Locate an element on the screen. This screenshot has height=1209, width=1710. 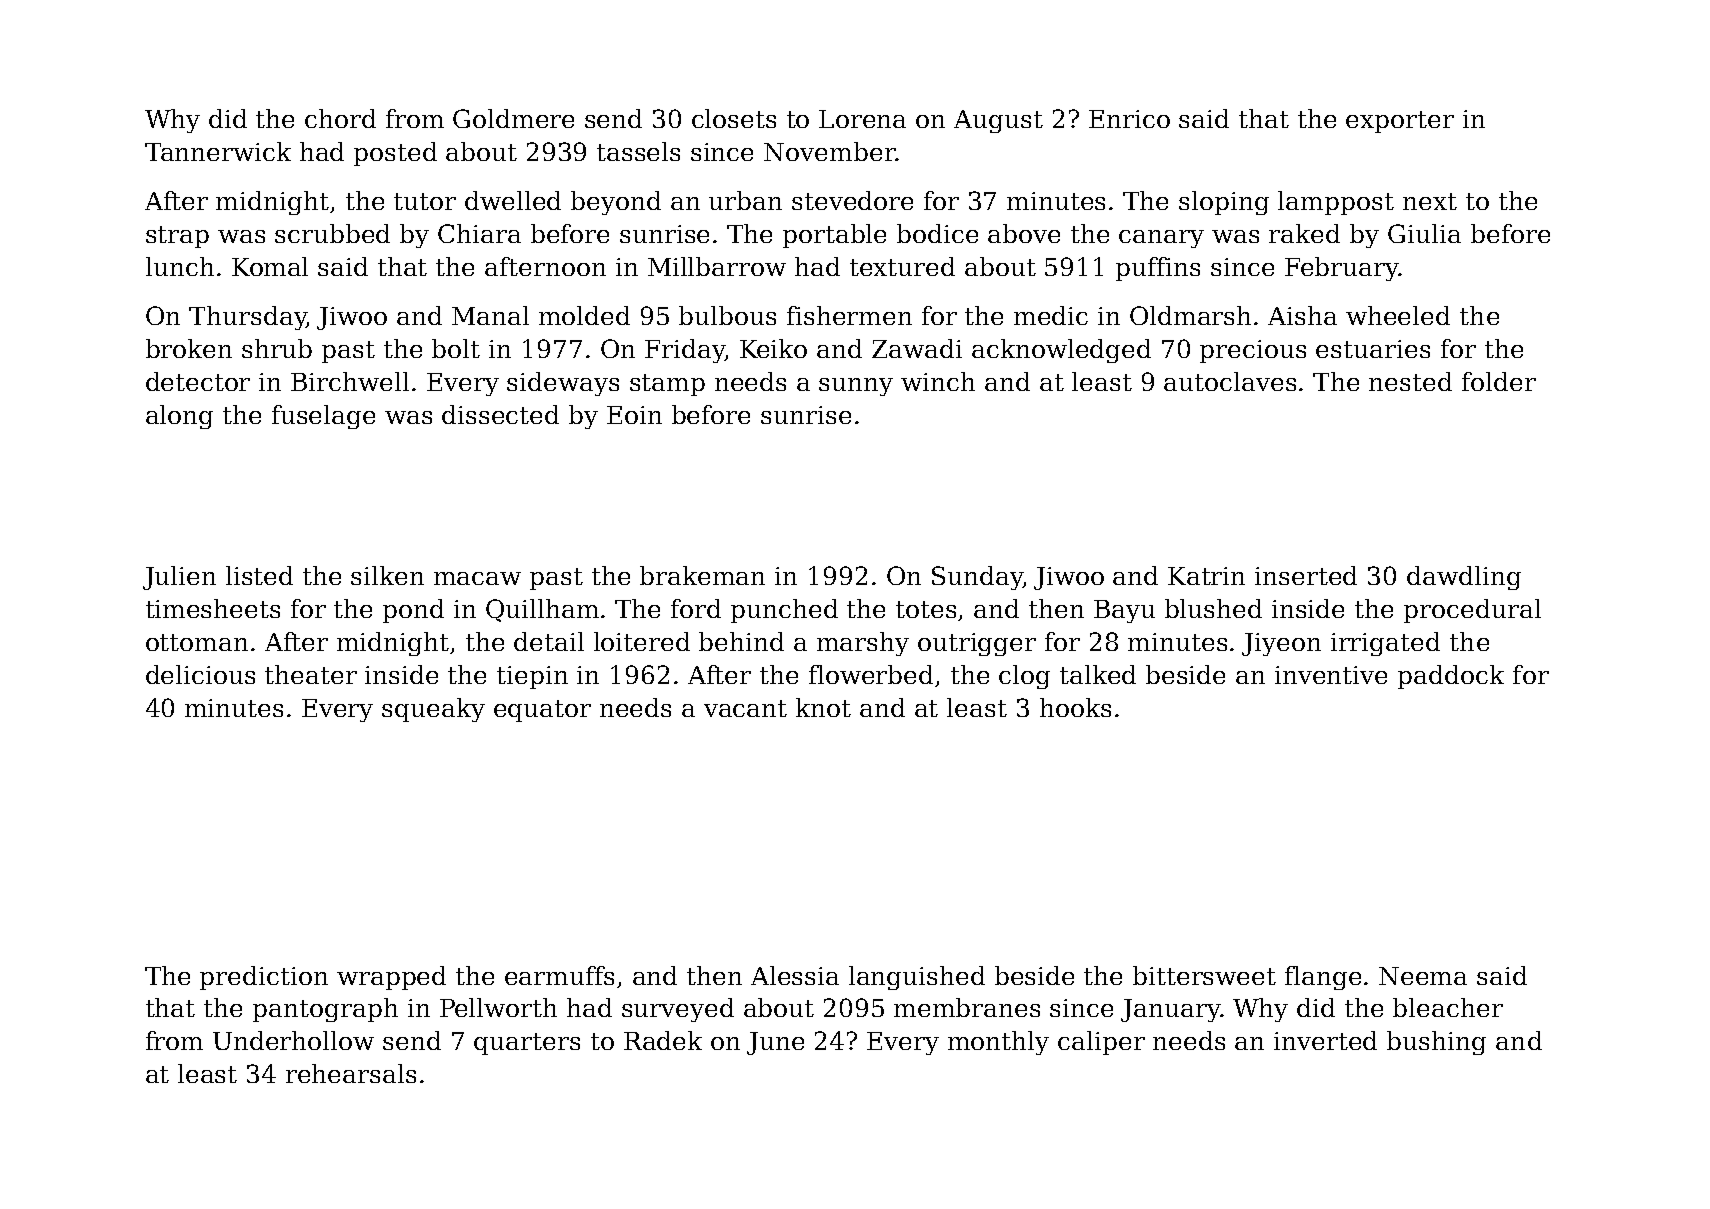
stamp is located at coordinates (667, 385).
